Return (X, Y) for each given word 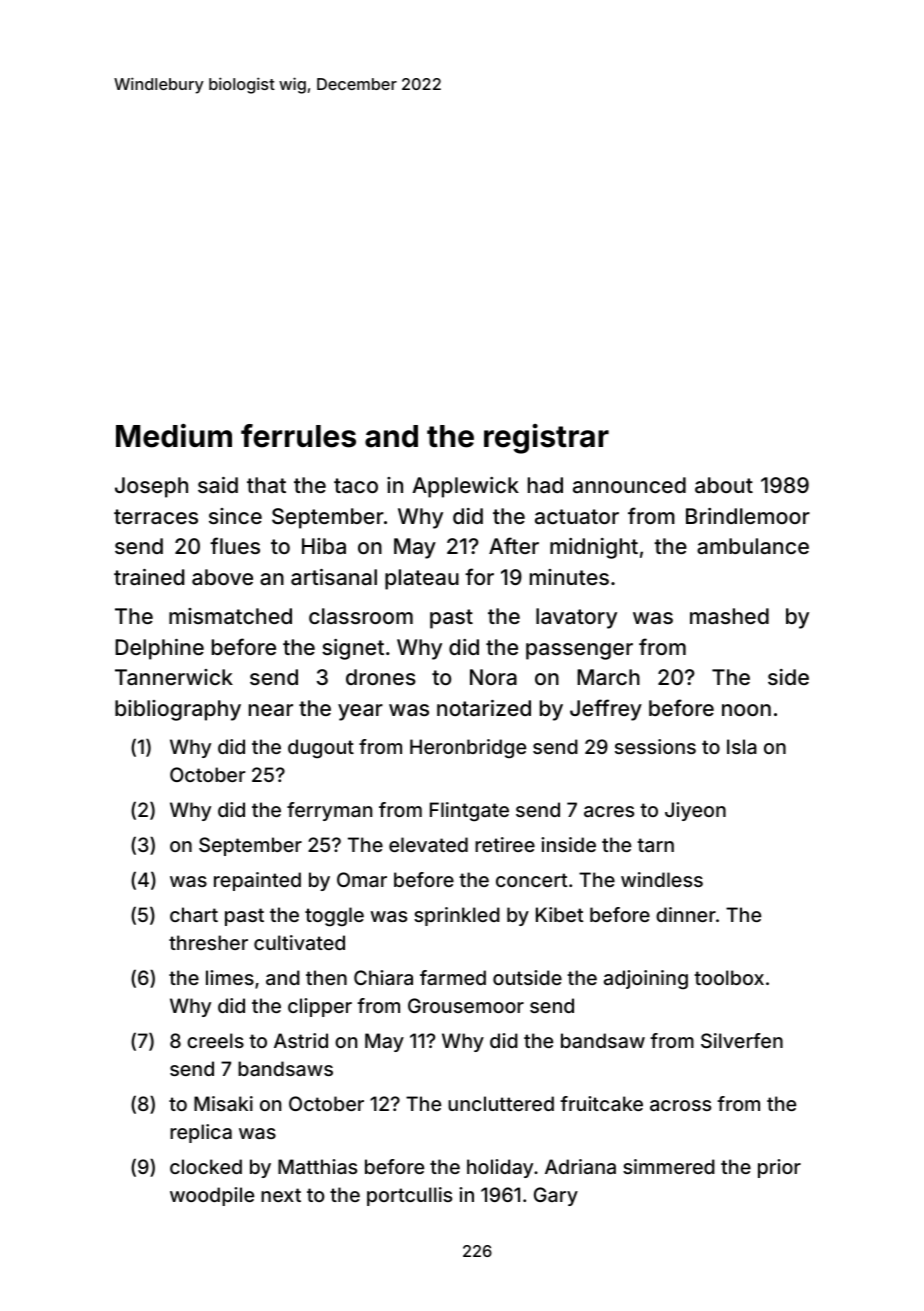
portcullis (409, 1196)
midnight (594, 548)
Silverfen (742, 1040)
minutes (569, 577)
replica (201, 1133)
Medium (174, 436)
